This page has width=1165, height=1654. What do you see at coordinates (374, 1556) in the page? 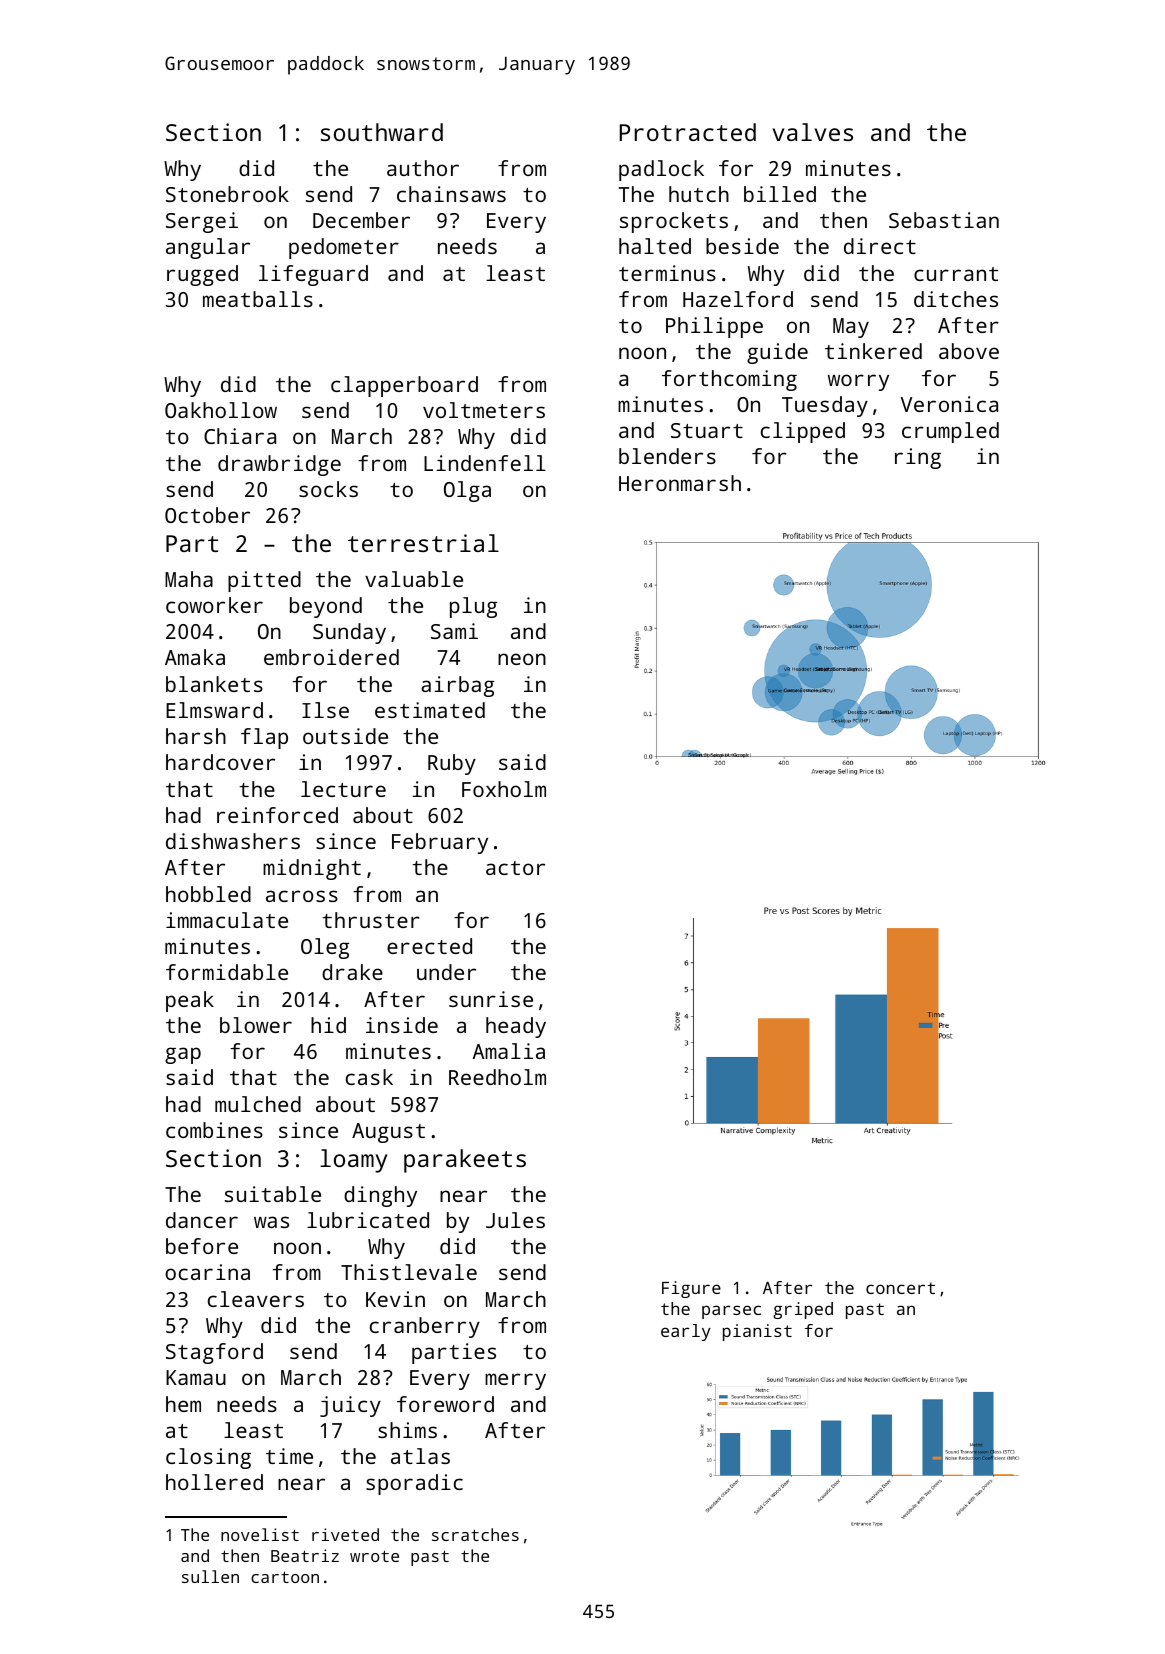
I see `wrote` at bounding box center [374, 1556].
